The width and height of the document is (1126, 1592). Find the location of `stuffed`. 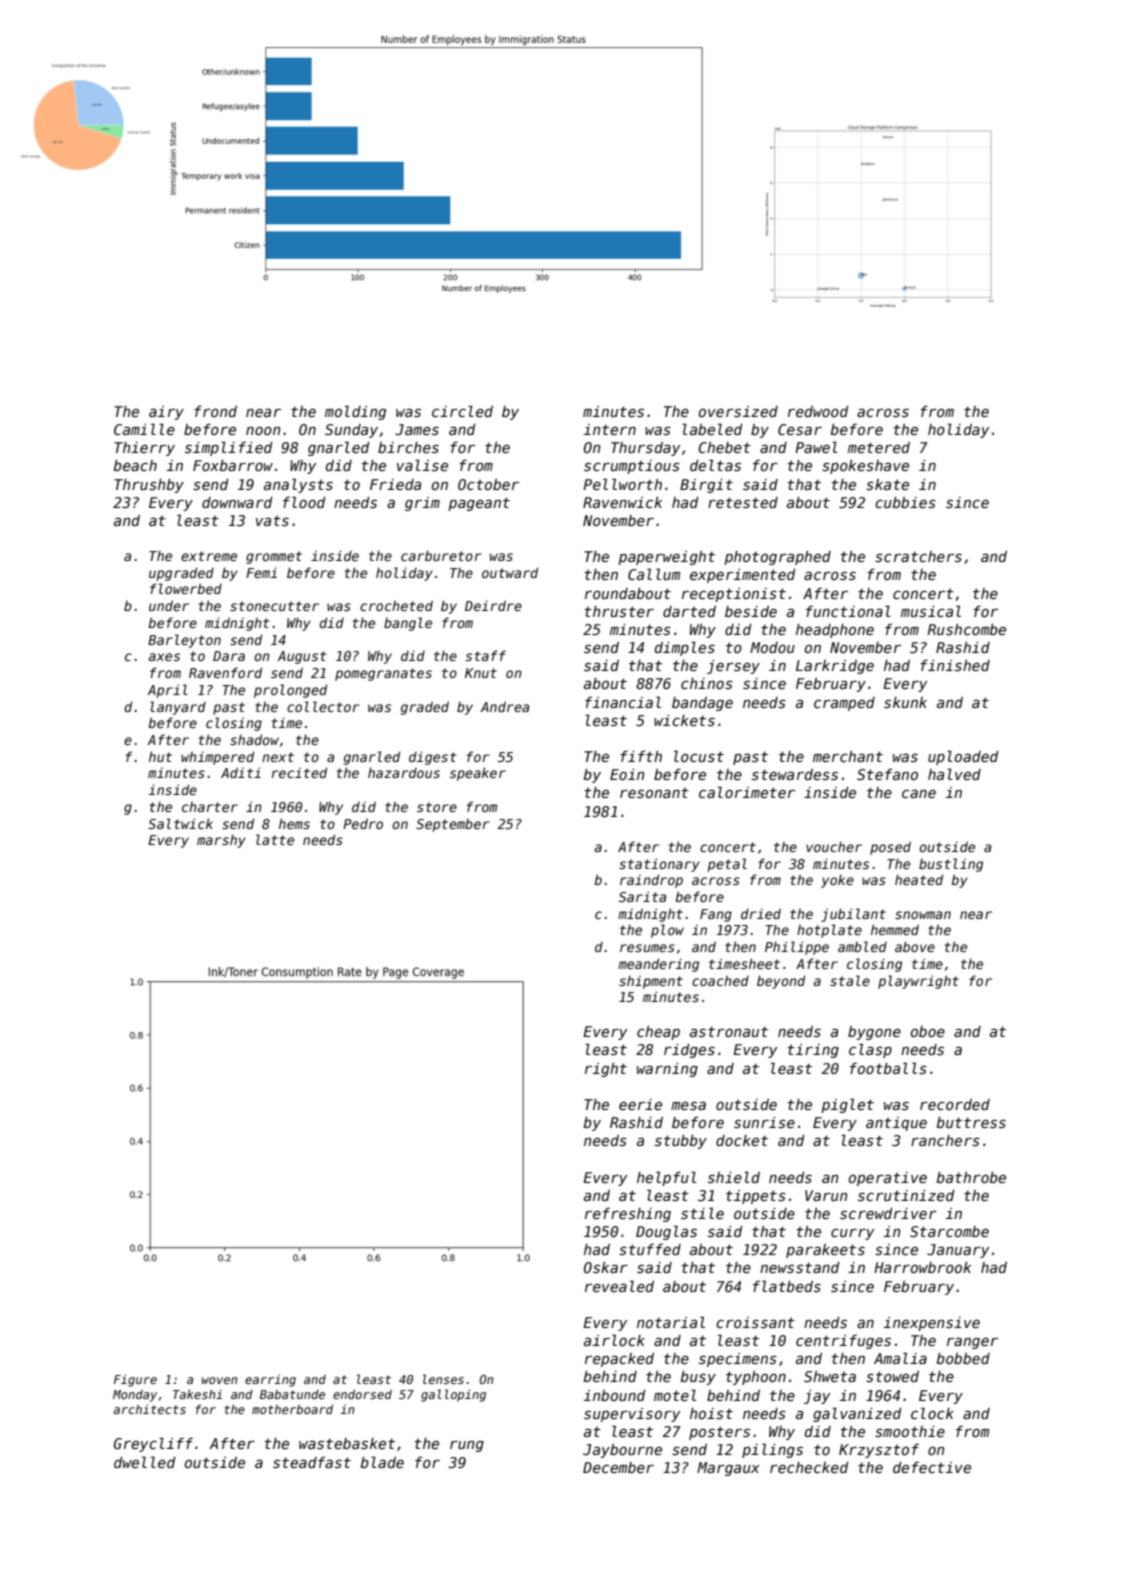

stuffed is located at coordinates (650, 1249).
